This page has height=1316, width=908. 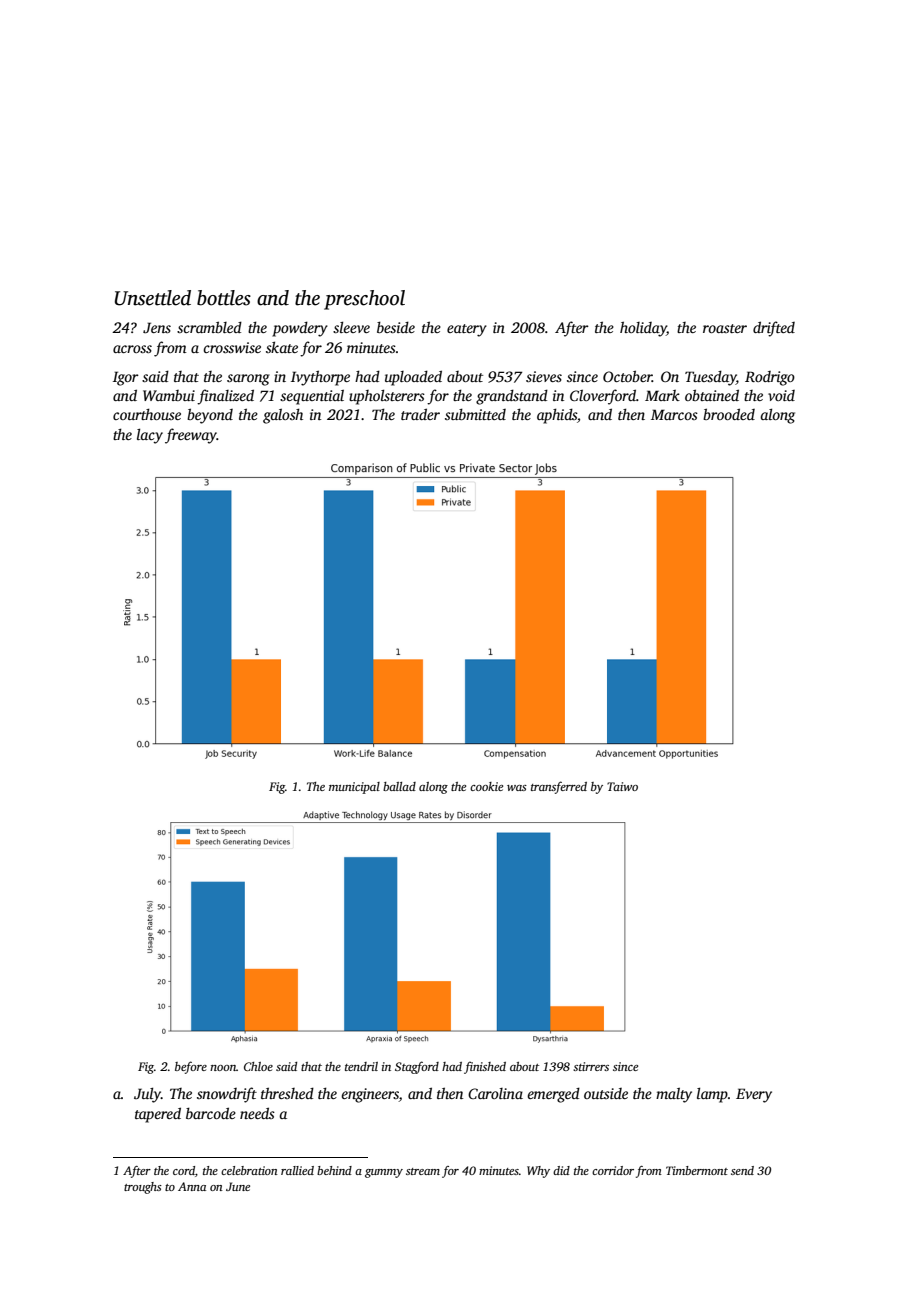 What do you see at coordinates (725, 328) in the page?
I see `roaster` at bounding box center [725, 328].
